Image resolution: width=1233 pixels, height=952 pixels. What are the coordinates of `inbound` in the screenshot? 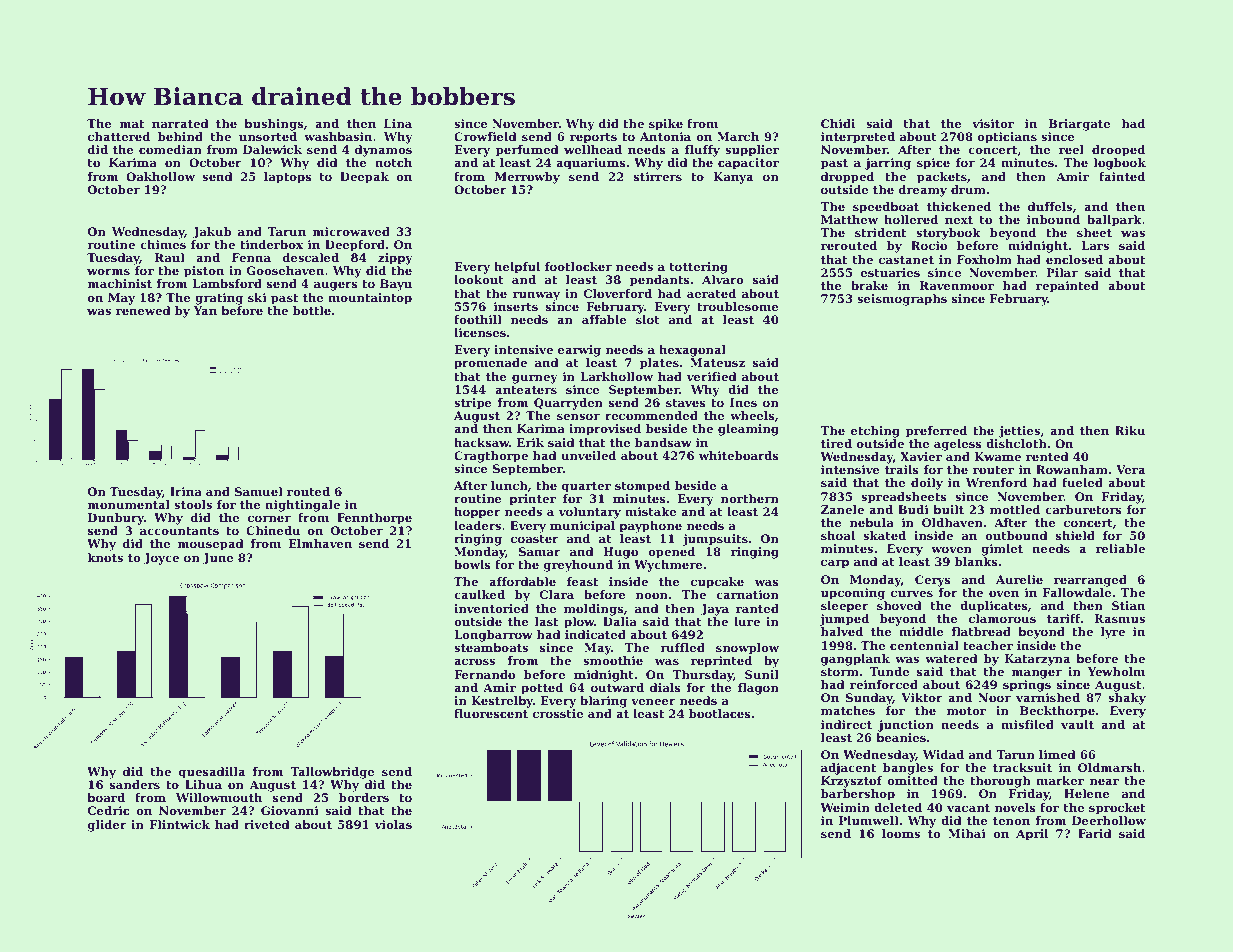 It's located at (1053, 219).
